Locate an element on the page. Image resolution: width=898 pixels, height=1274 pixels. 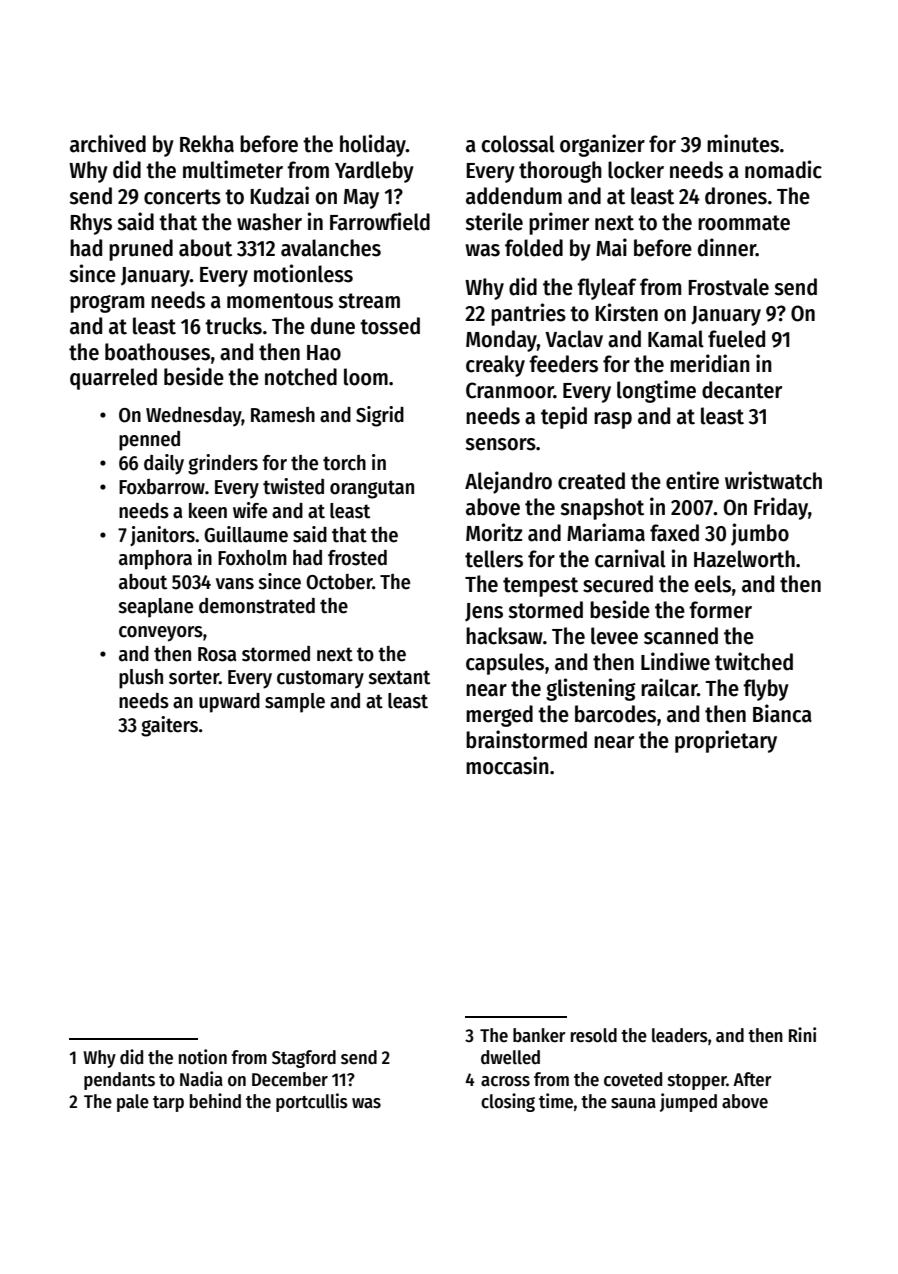
gaiters is located at coordinates (169, 726).
